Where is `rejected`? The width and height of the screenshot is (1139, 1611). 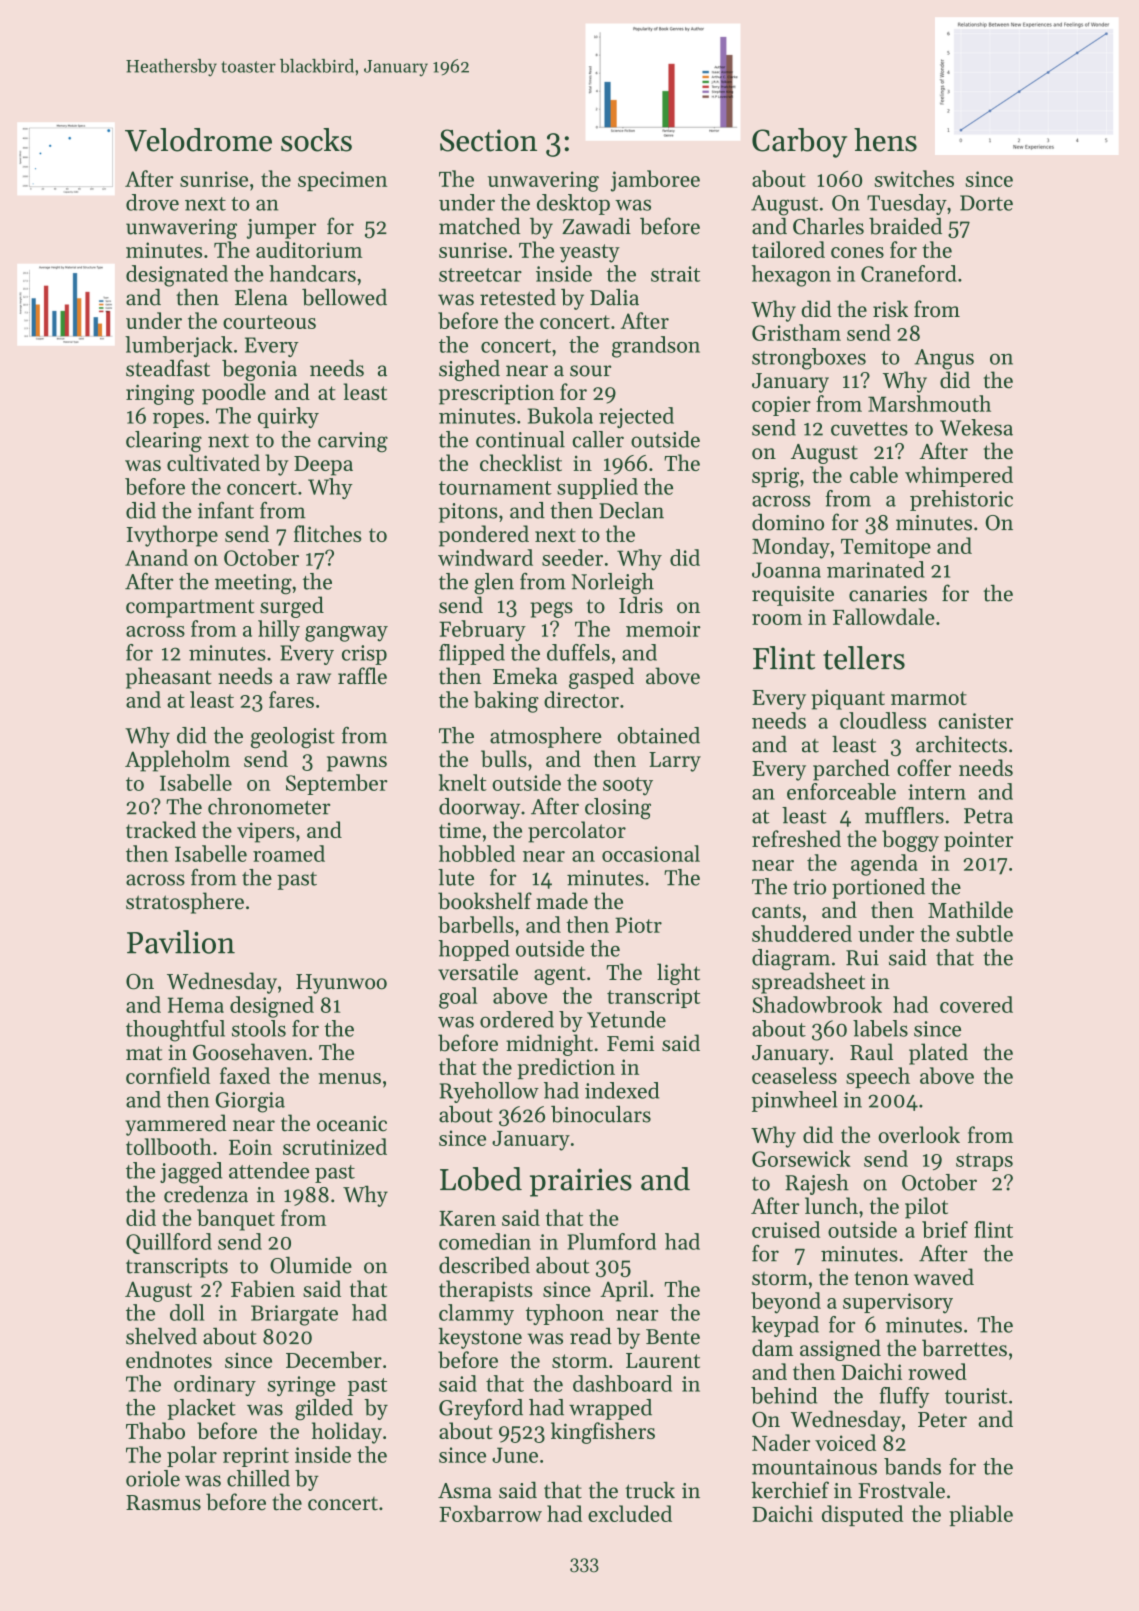 rejected is located at coordinates (636, 417).
